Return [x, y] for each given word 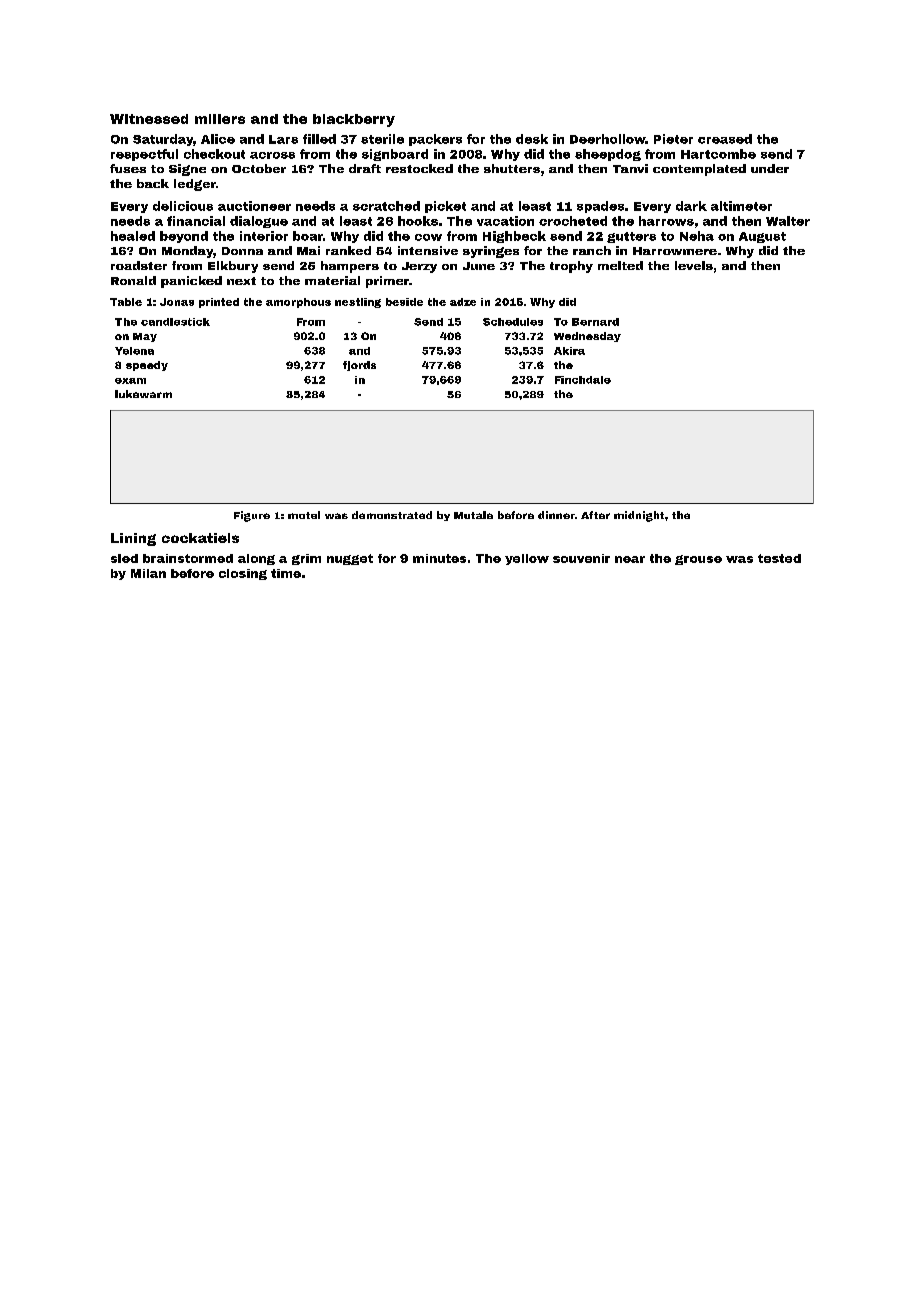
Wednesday [587, 337]
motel [304, 515]
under [770, 168]
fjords [359, 366]
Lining [133, 539]
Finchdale [583, 380]
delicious [183, 206]
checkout [214, 154]
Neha [697, 236]
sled [124, 558]
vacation [505, 221]
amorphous [298, 303]
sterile [382, 139]
